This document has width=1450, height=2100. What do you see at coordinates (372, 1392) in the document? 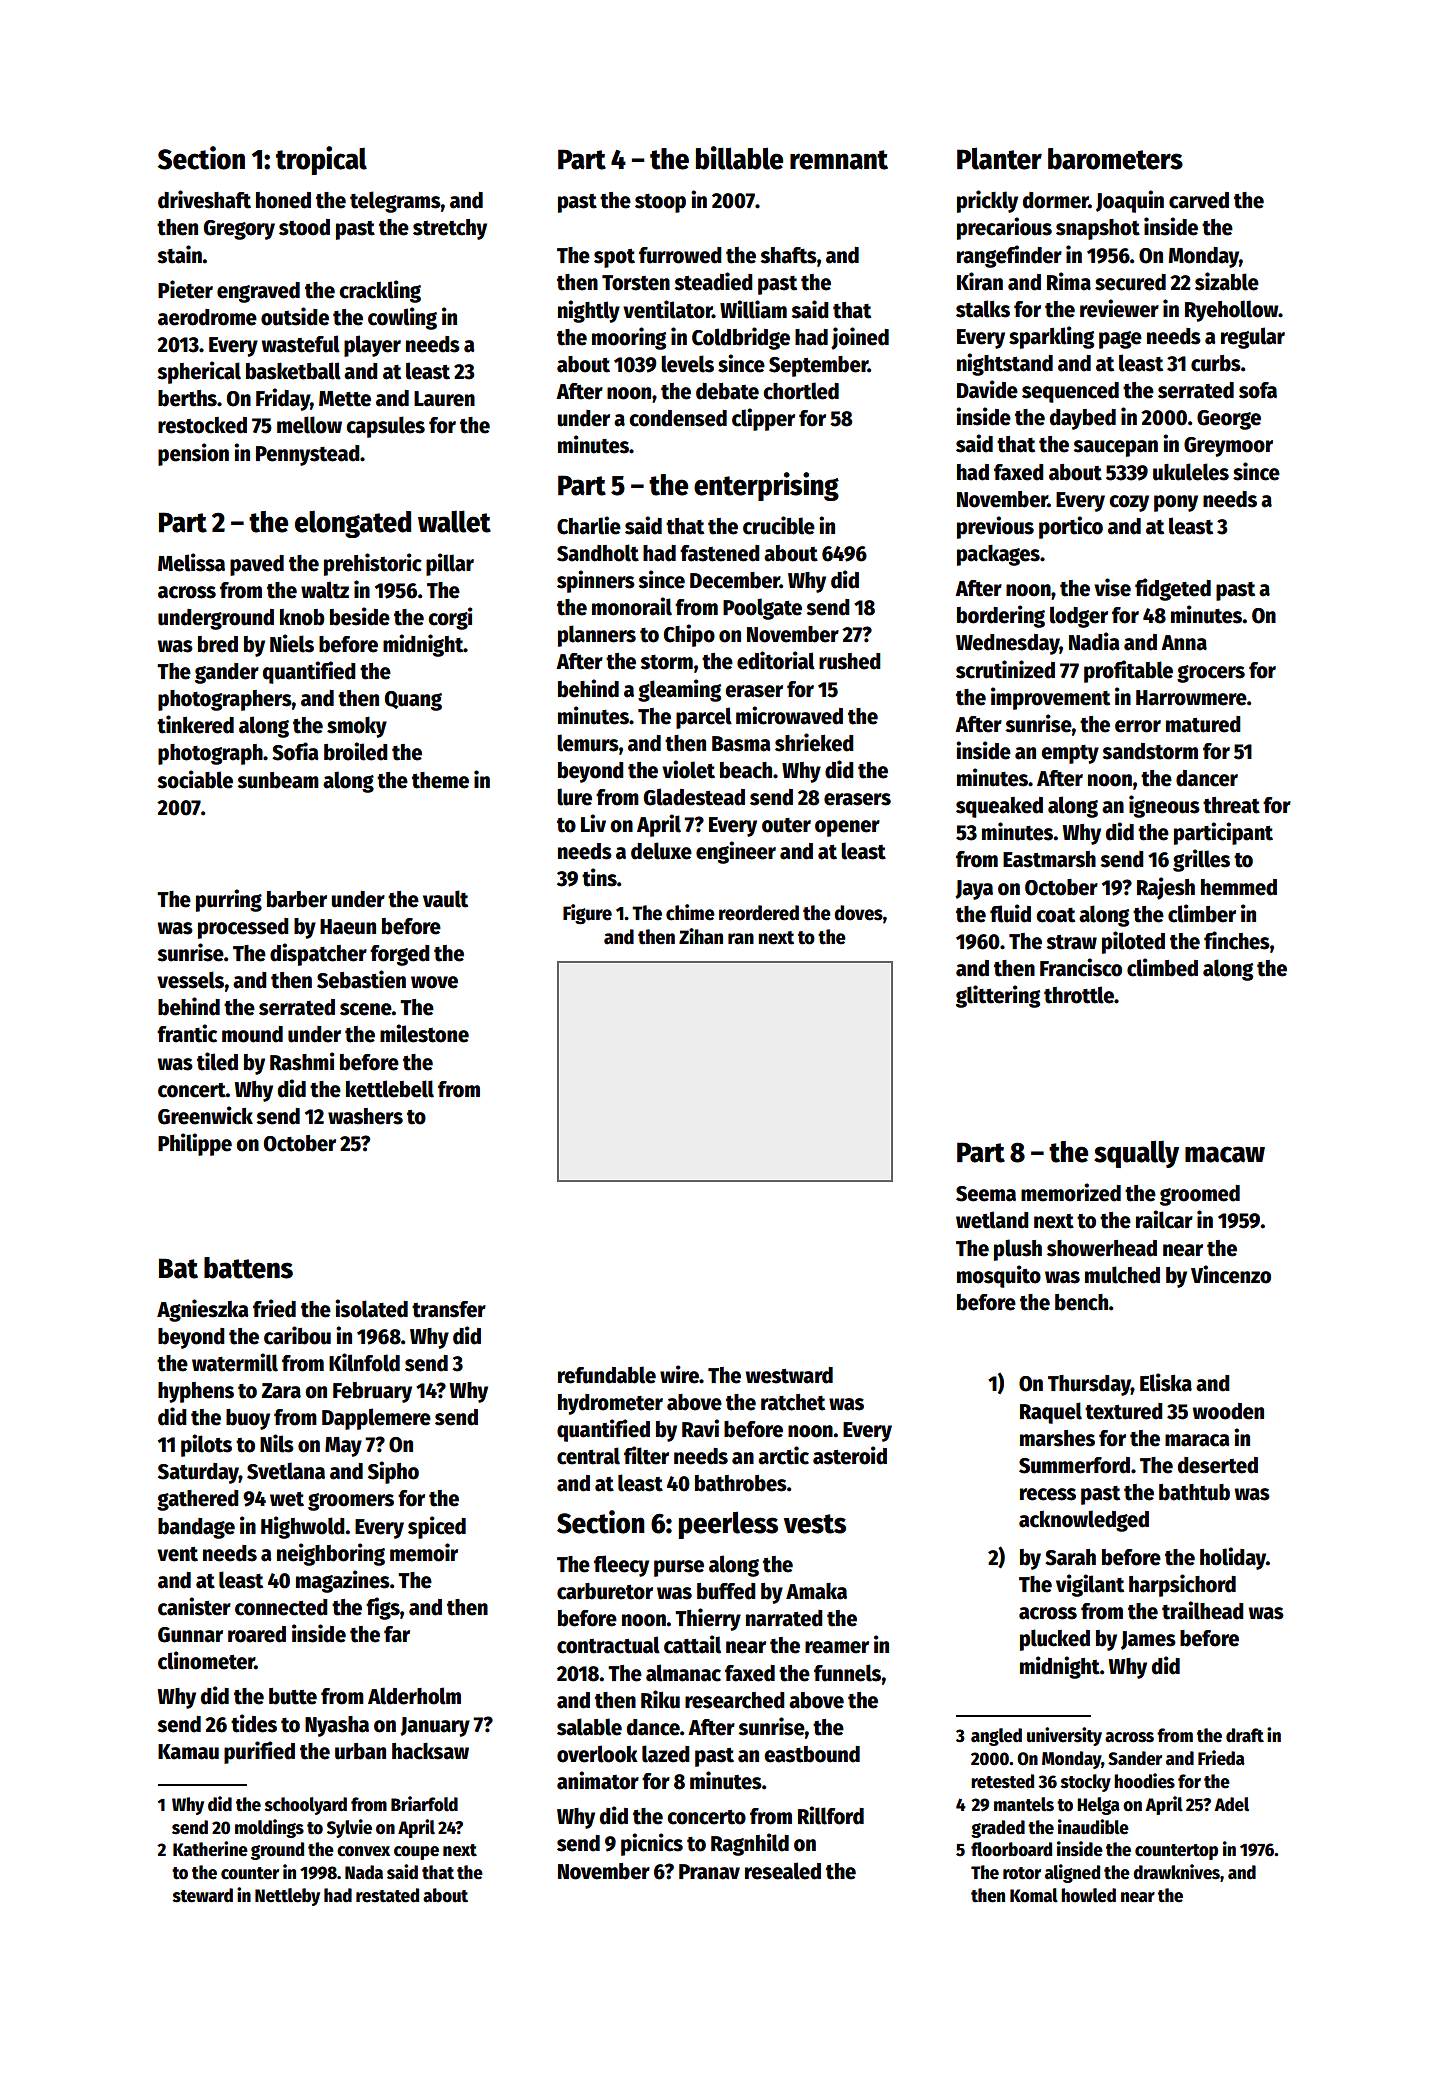
I see `February` at bounding box center [372, 1392].
